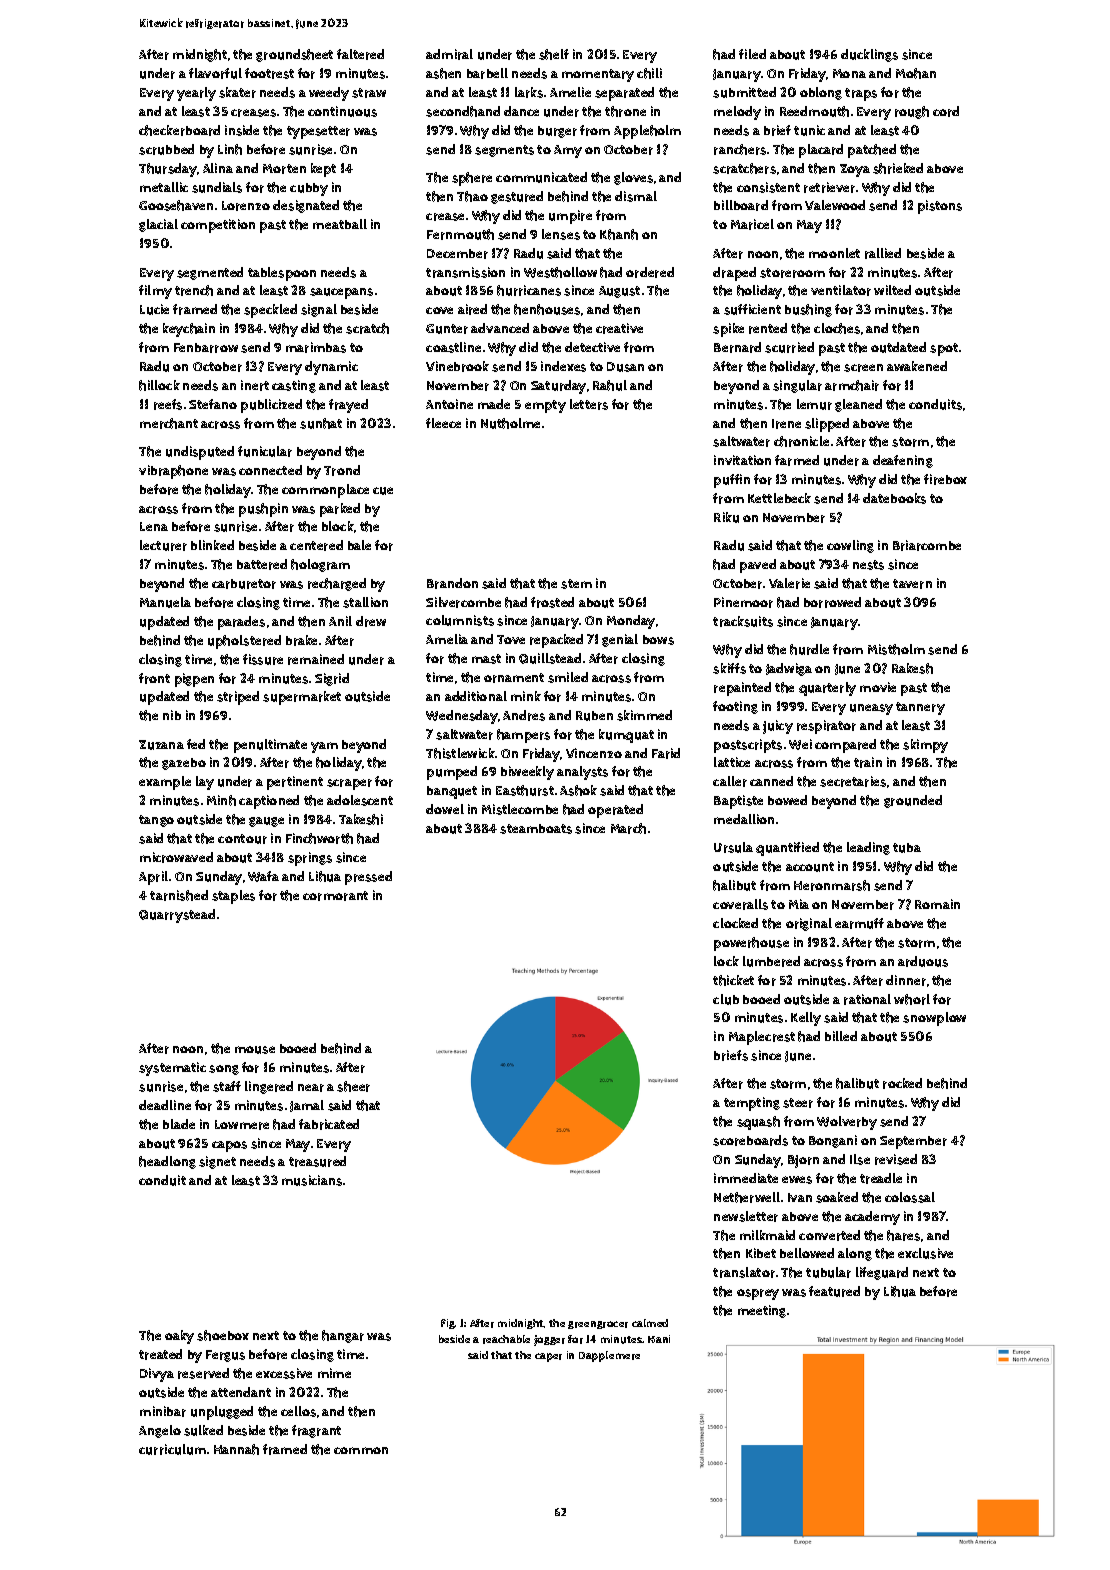 This document has height=1570, width=1110. What do you see at coordinates (361, 819) in the document?
I see `Takeshi` at bounding box center [361, 819].
